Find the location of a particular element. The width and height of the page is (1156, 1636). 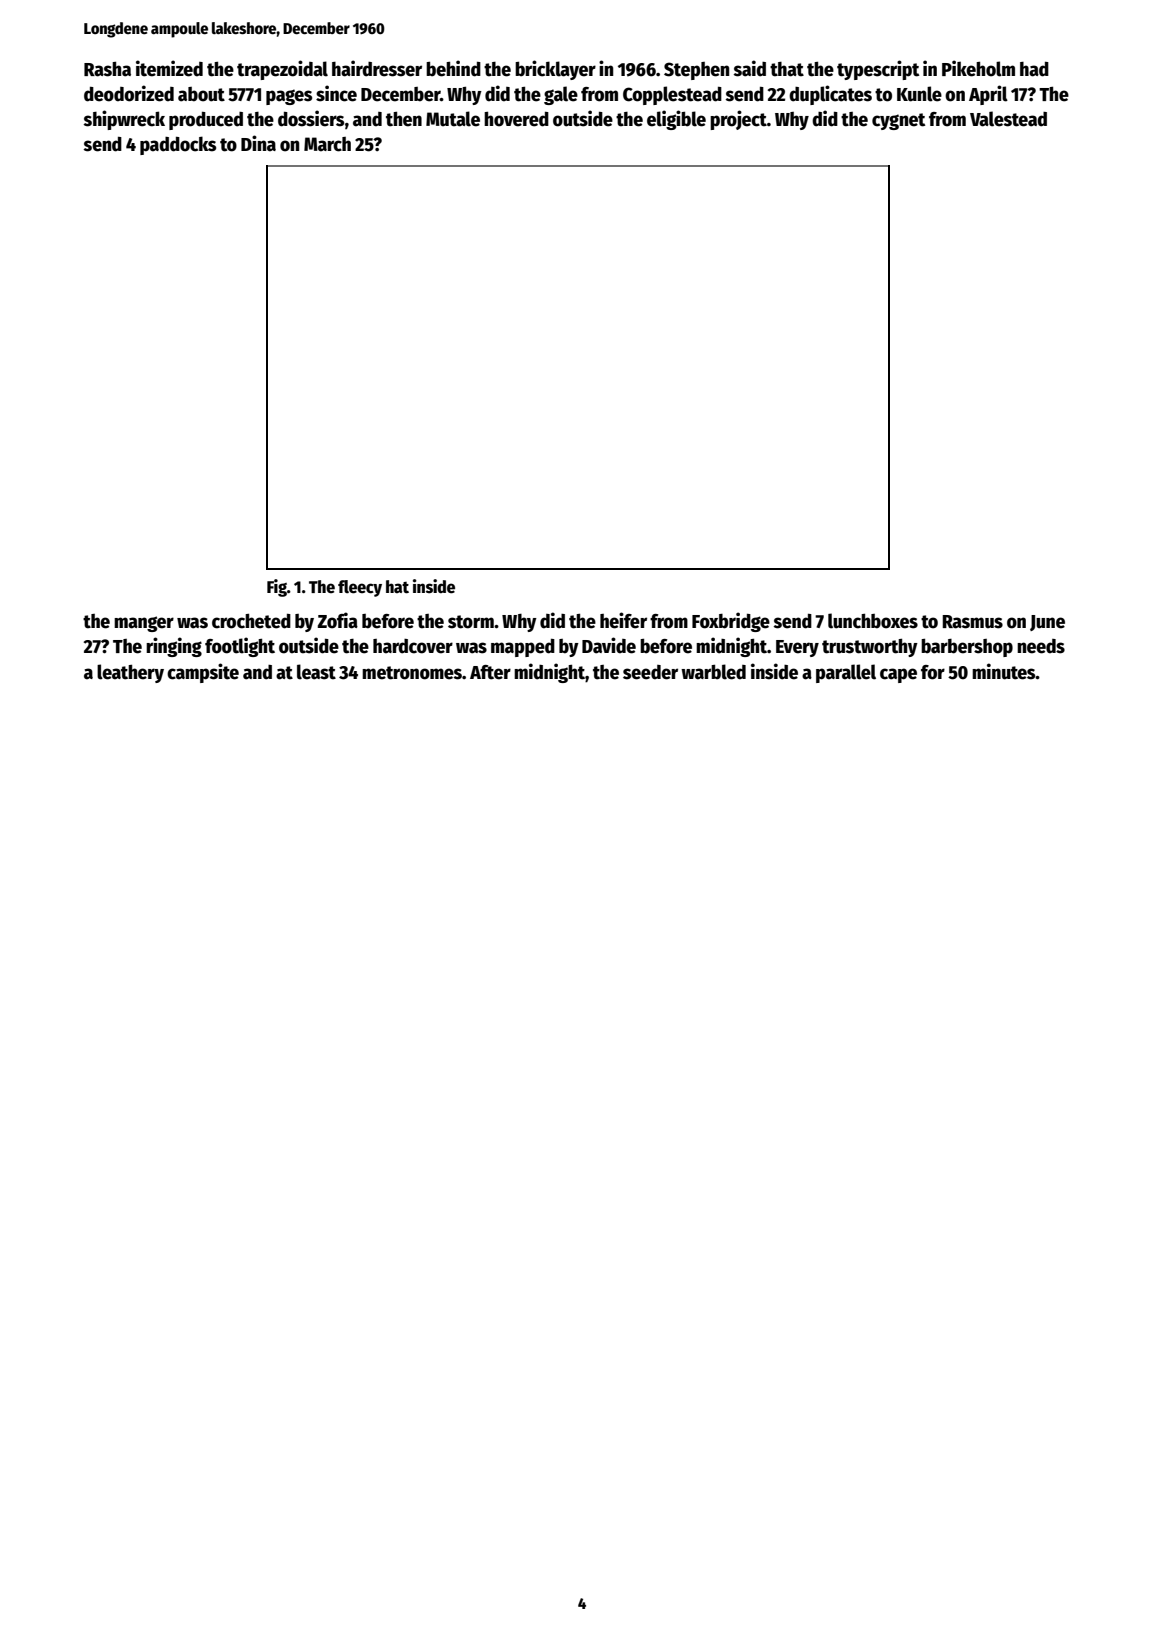

paddocks is located at coordinates (178, 145).
